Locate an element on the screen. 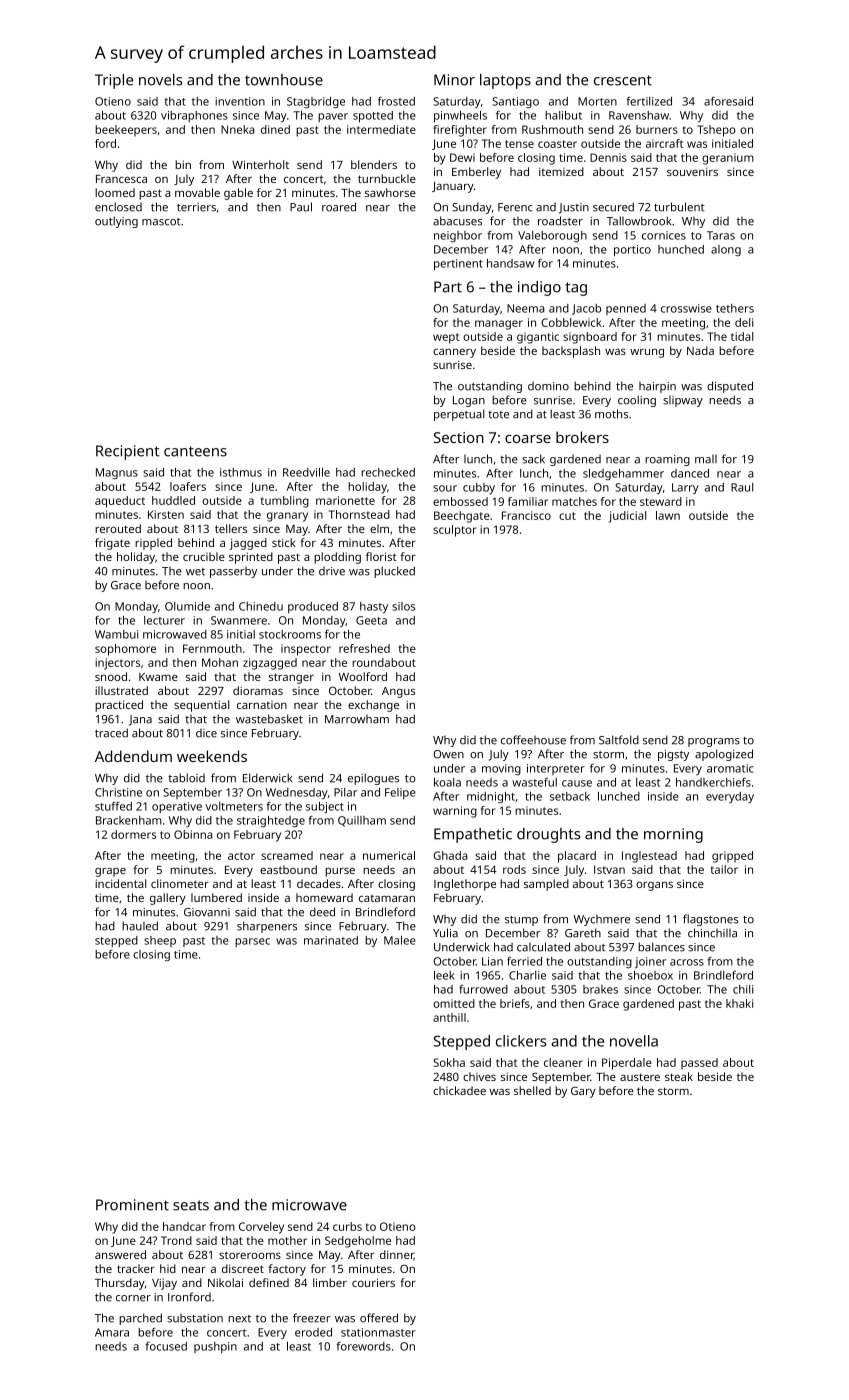  loomed is located at coordinates (115, 192).
